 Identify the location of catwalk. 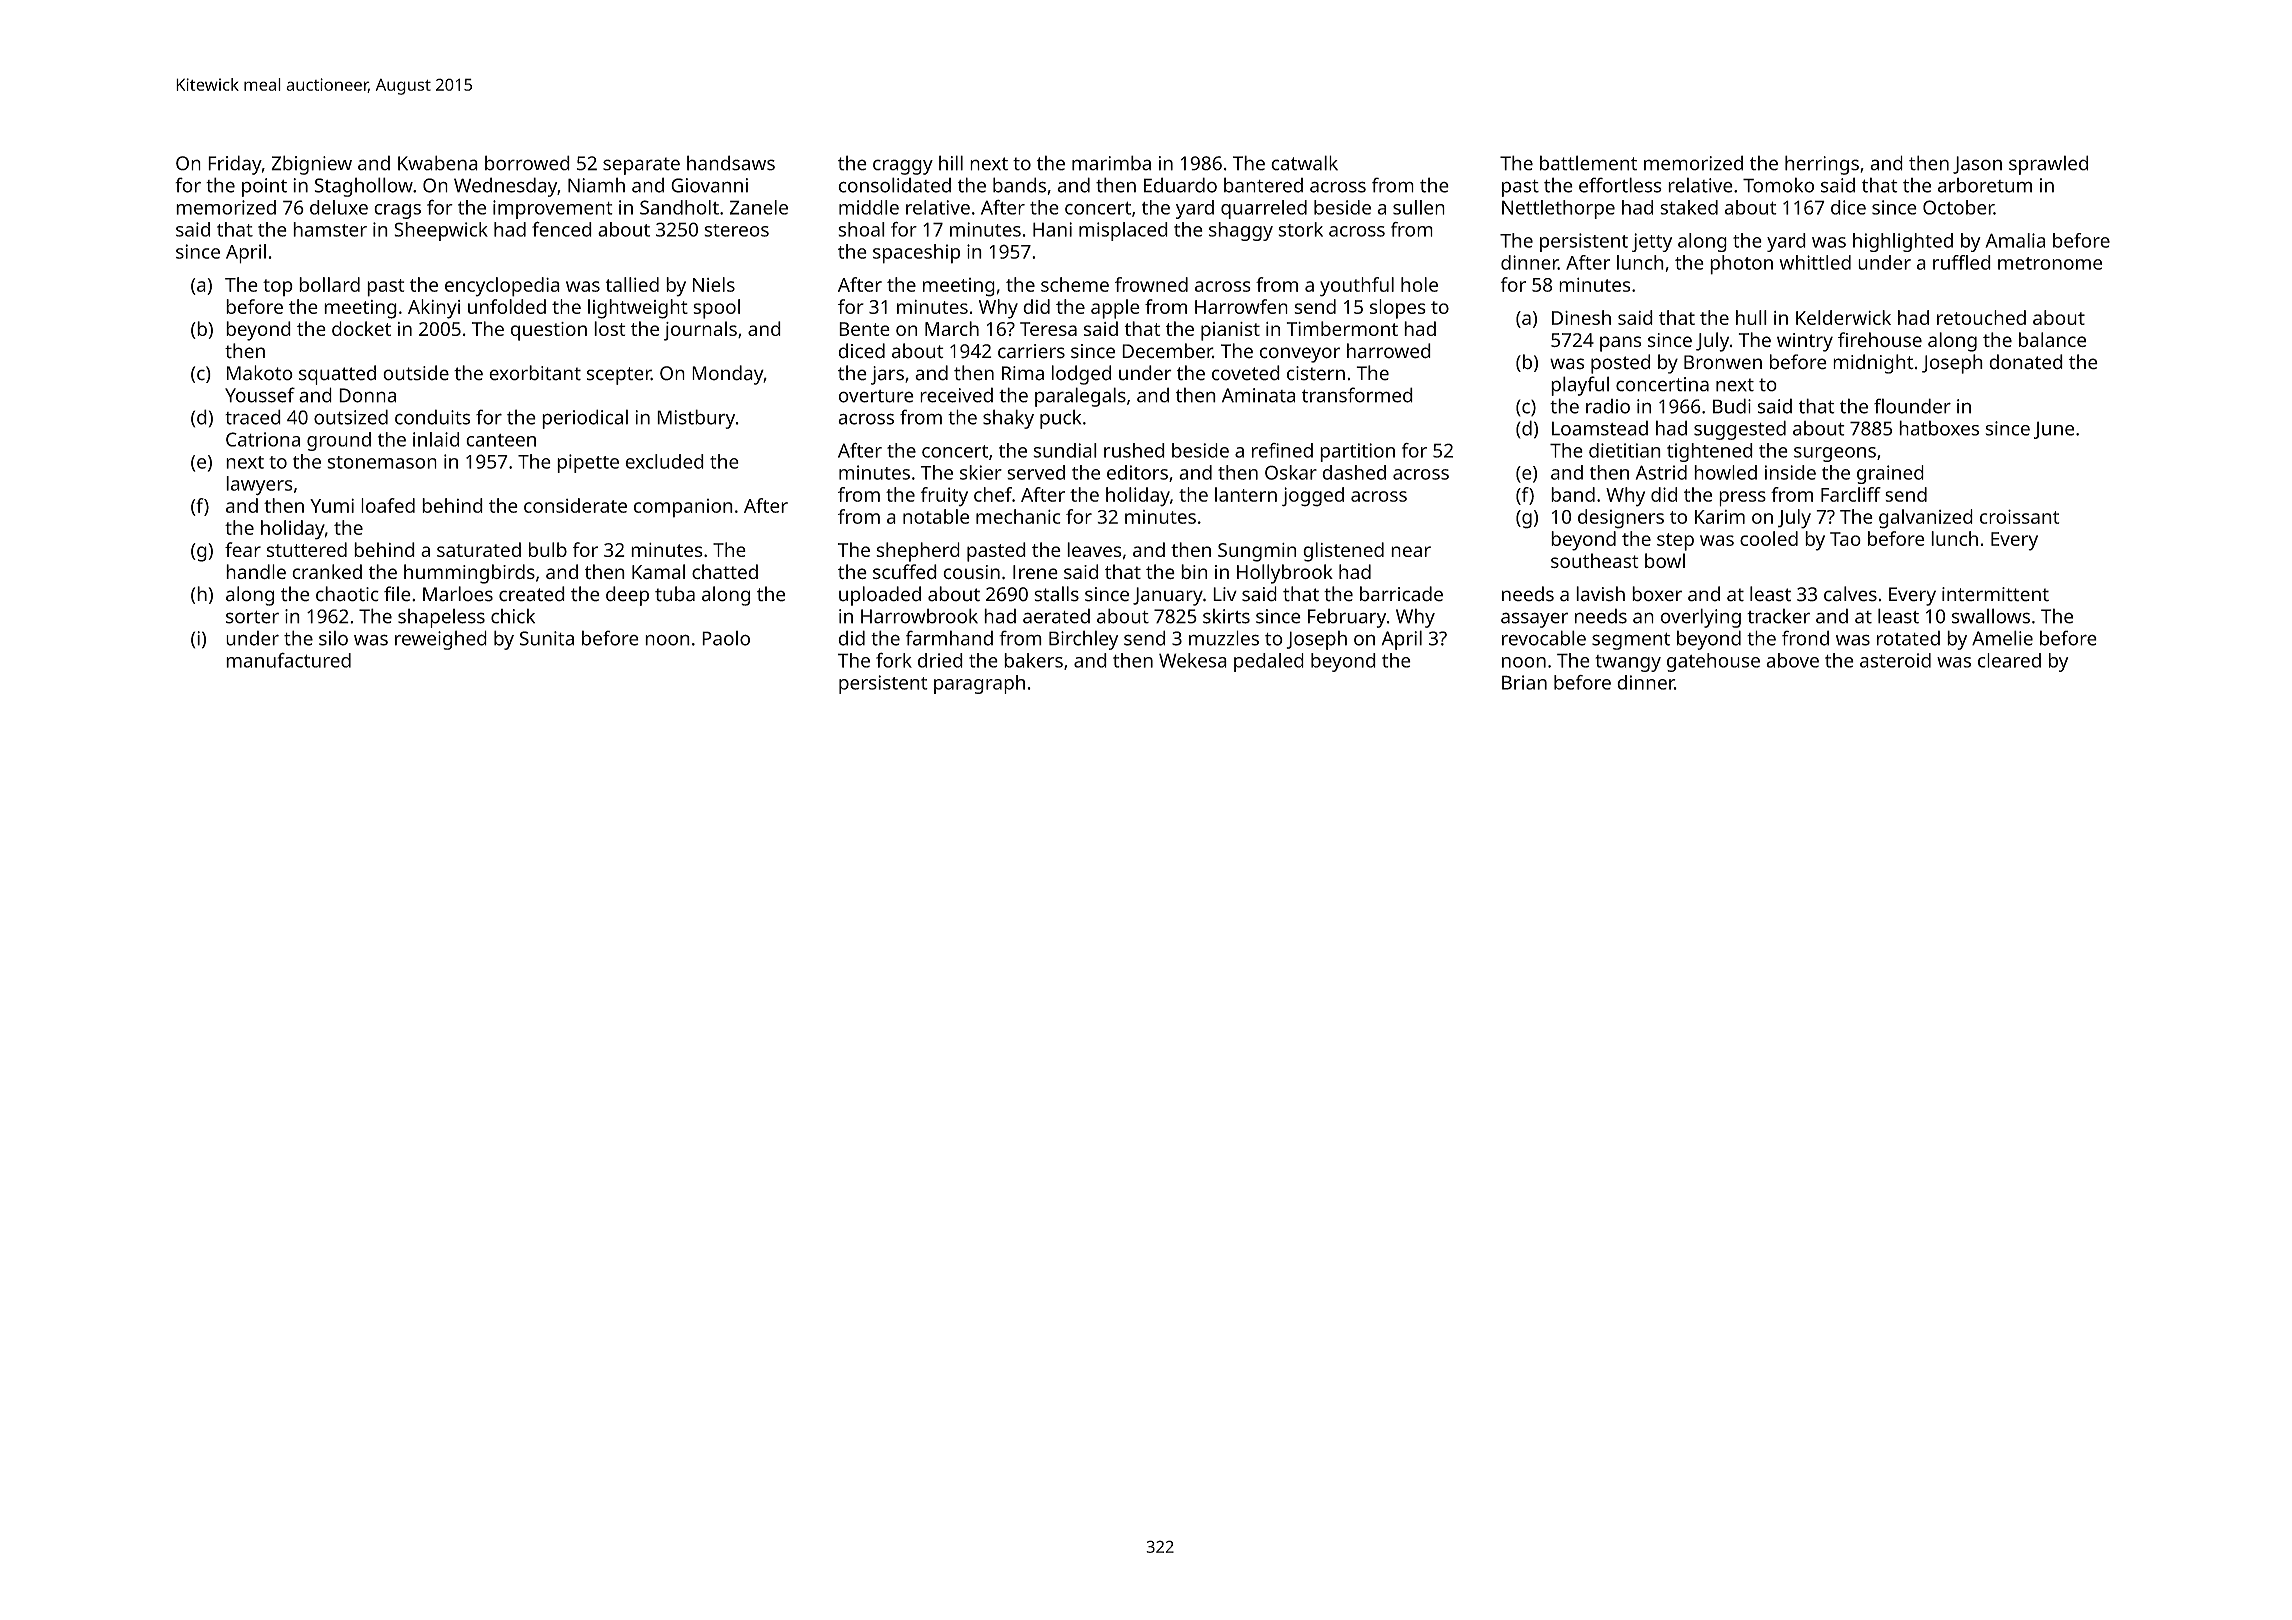
(1304, 163).
